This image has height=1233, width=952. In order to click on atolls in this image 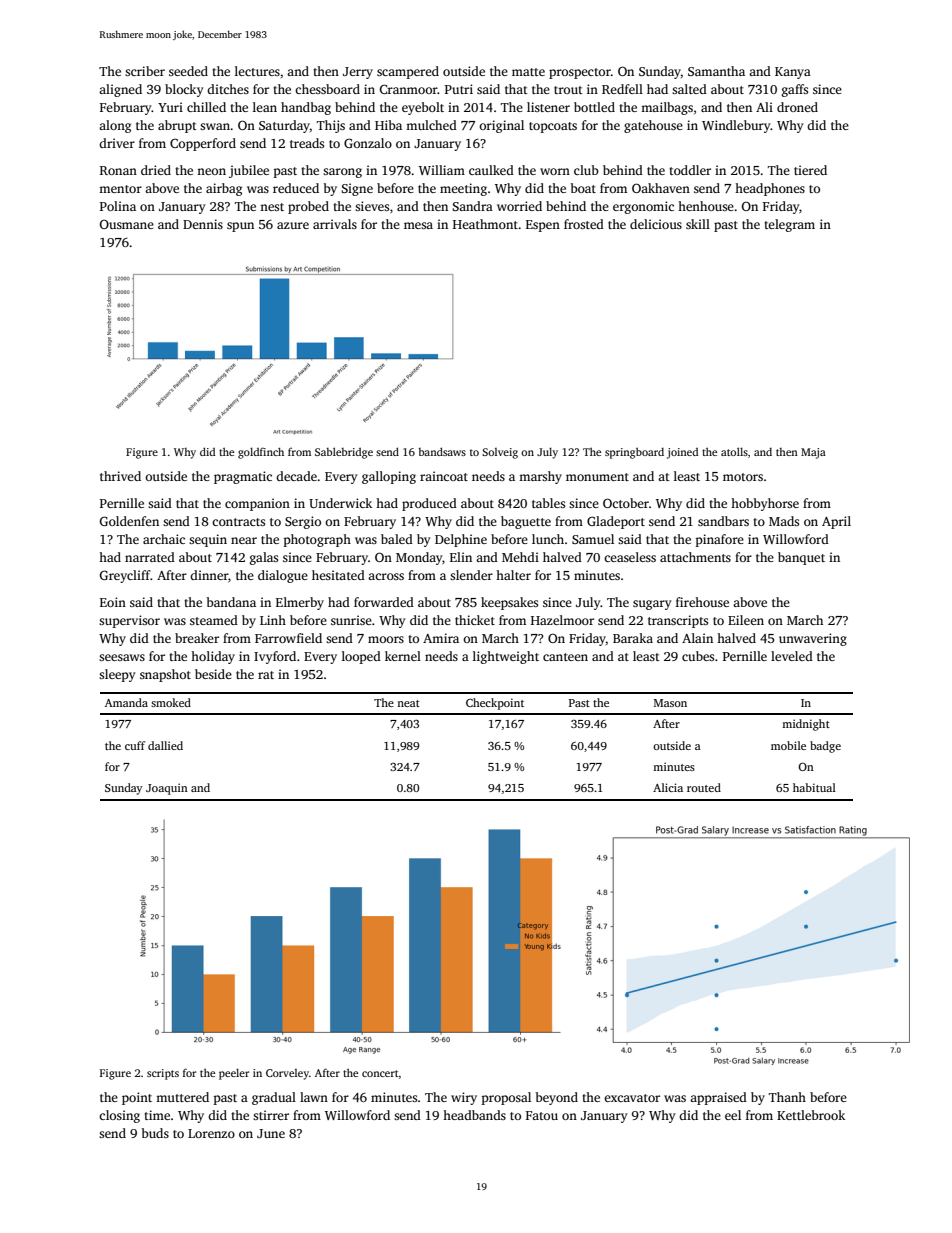, I will do `click(734, 451)`.
